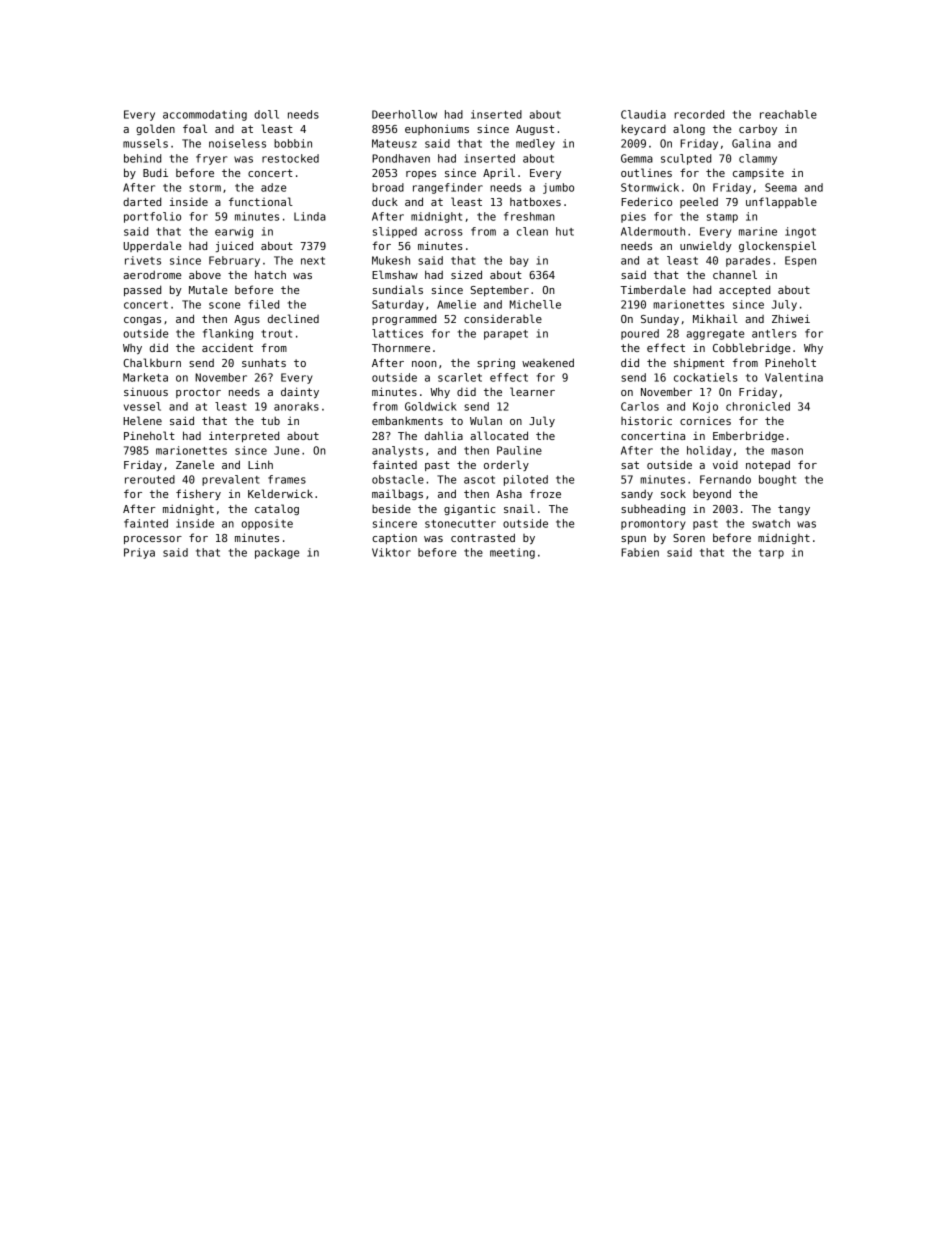 Image resolution: width=952 pixels, height=1233 pixels. What do you see at coordinates (142, 420) in the screenshot?
I see `Helene` at bounding box center [142, 420].
